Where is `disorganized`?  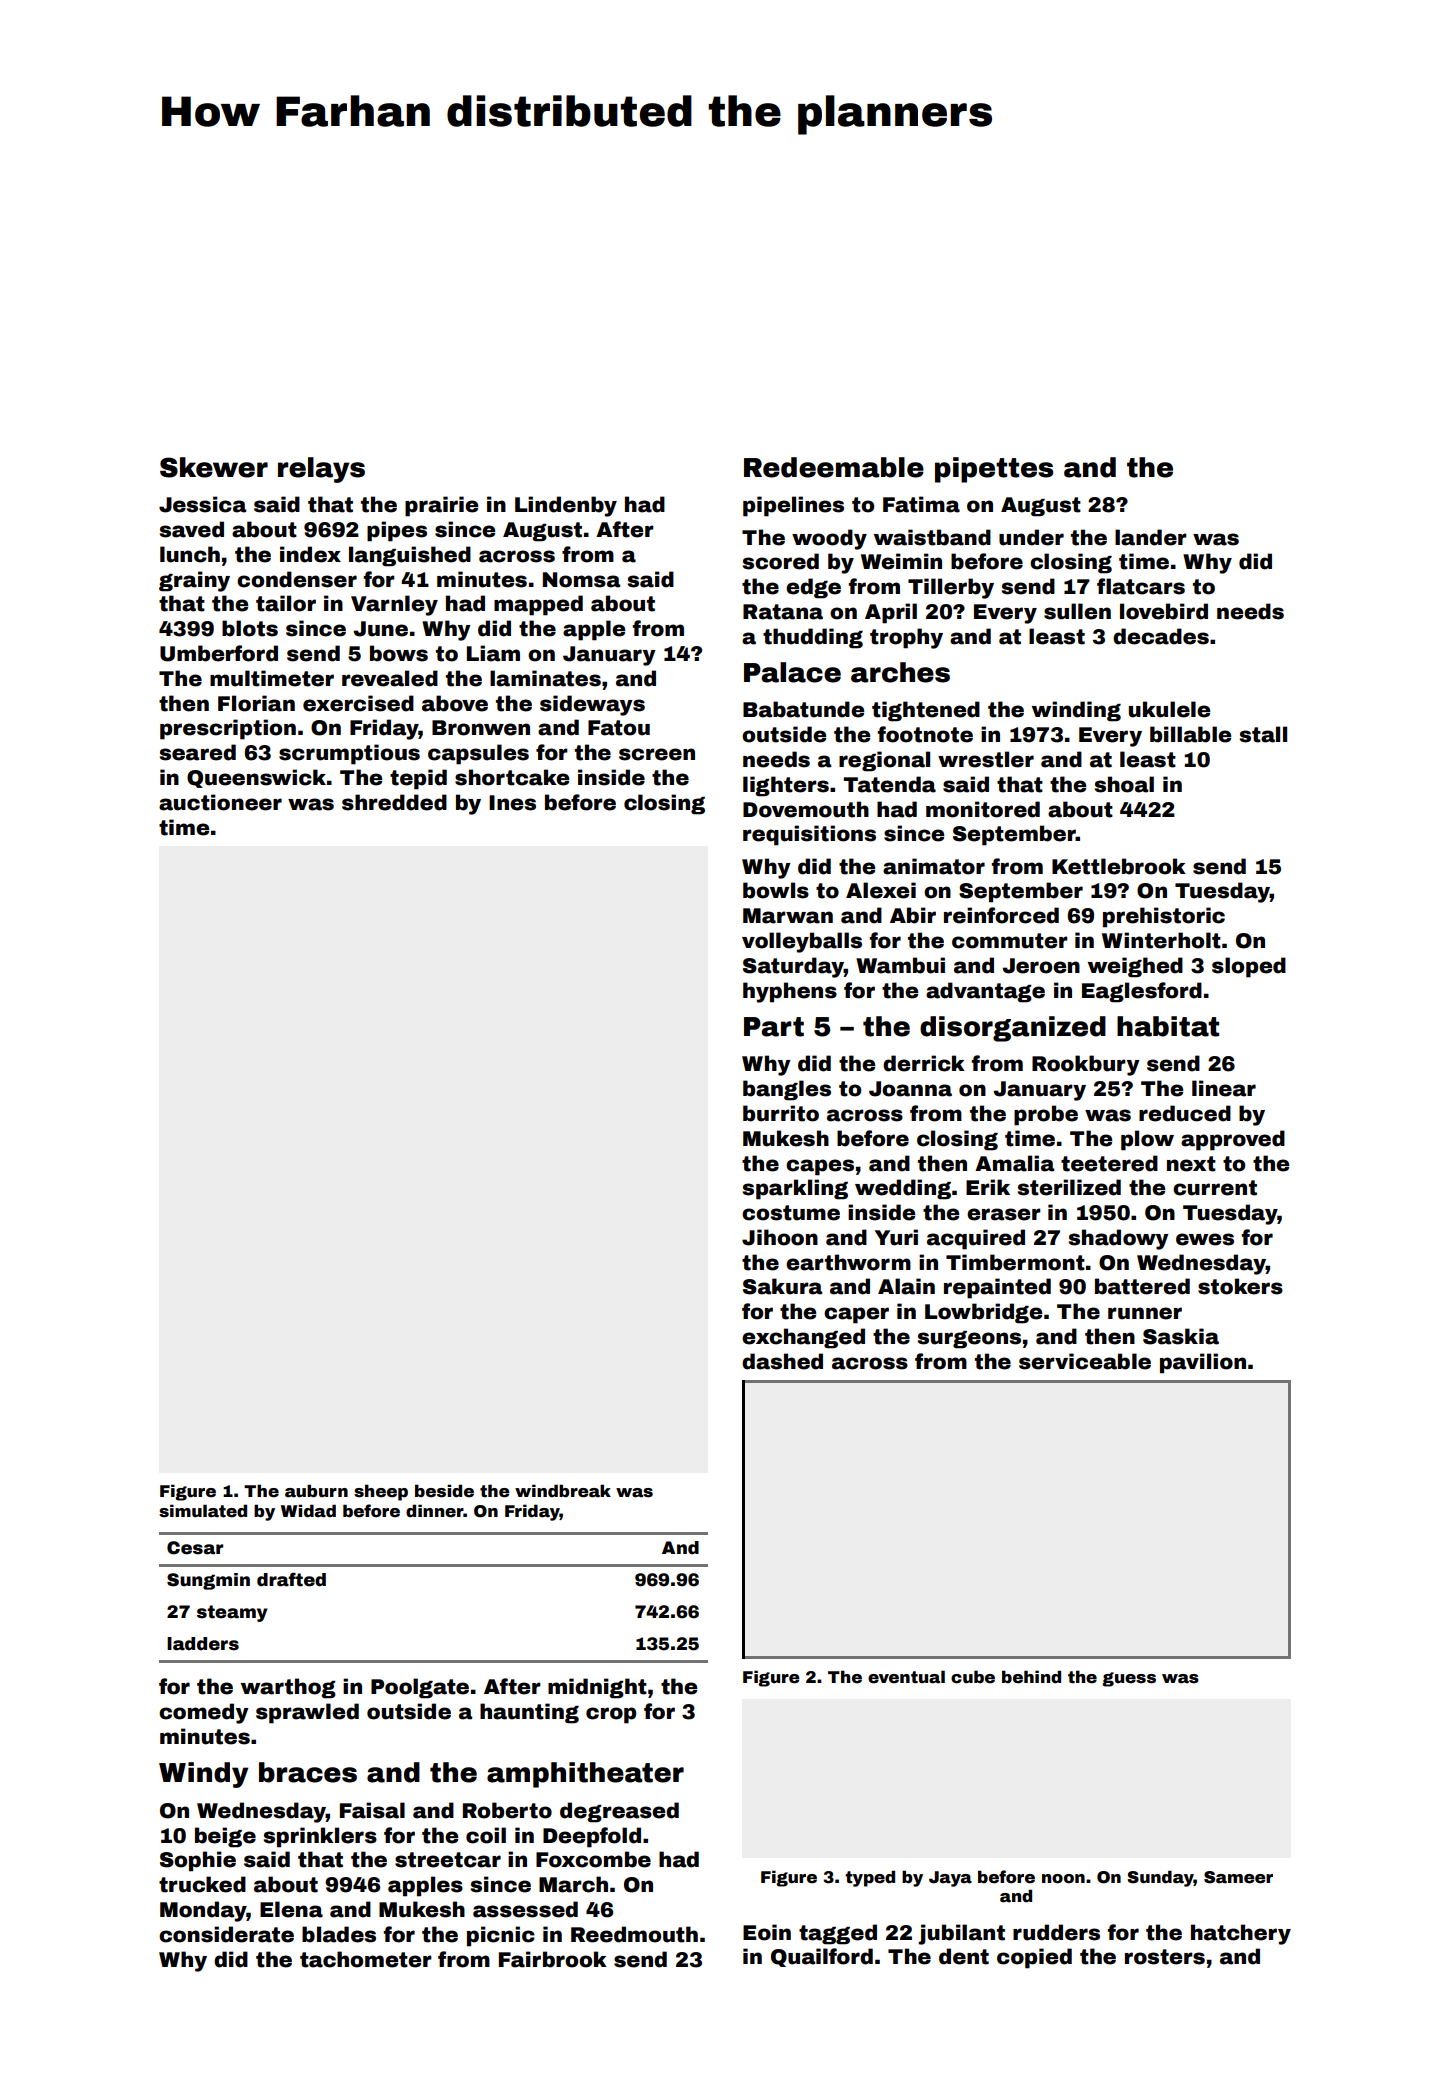 disorganized is located at coordinates (1013, 1029).
